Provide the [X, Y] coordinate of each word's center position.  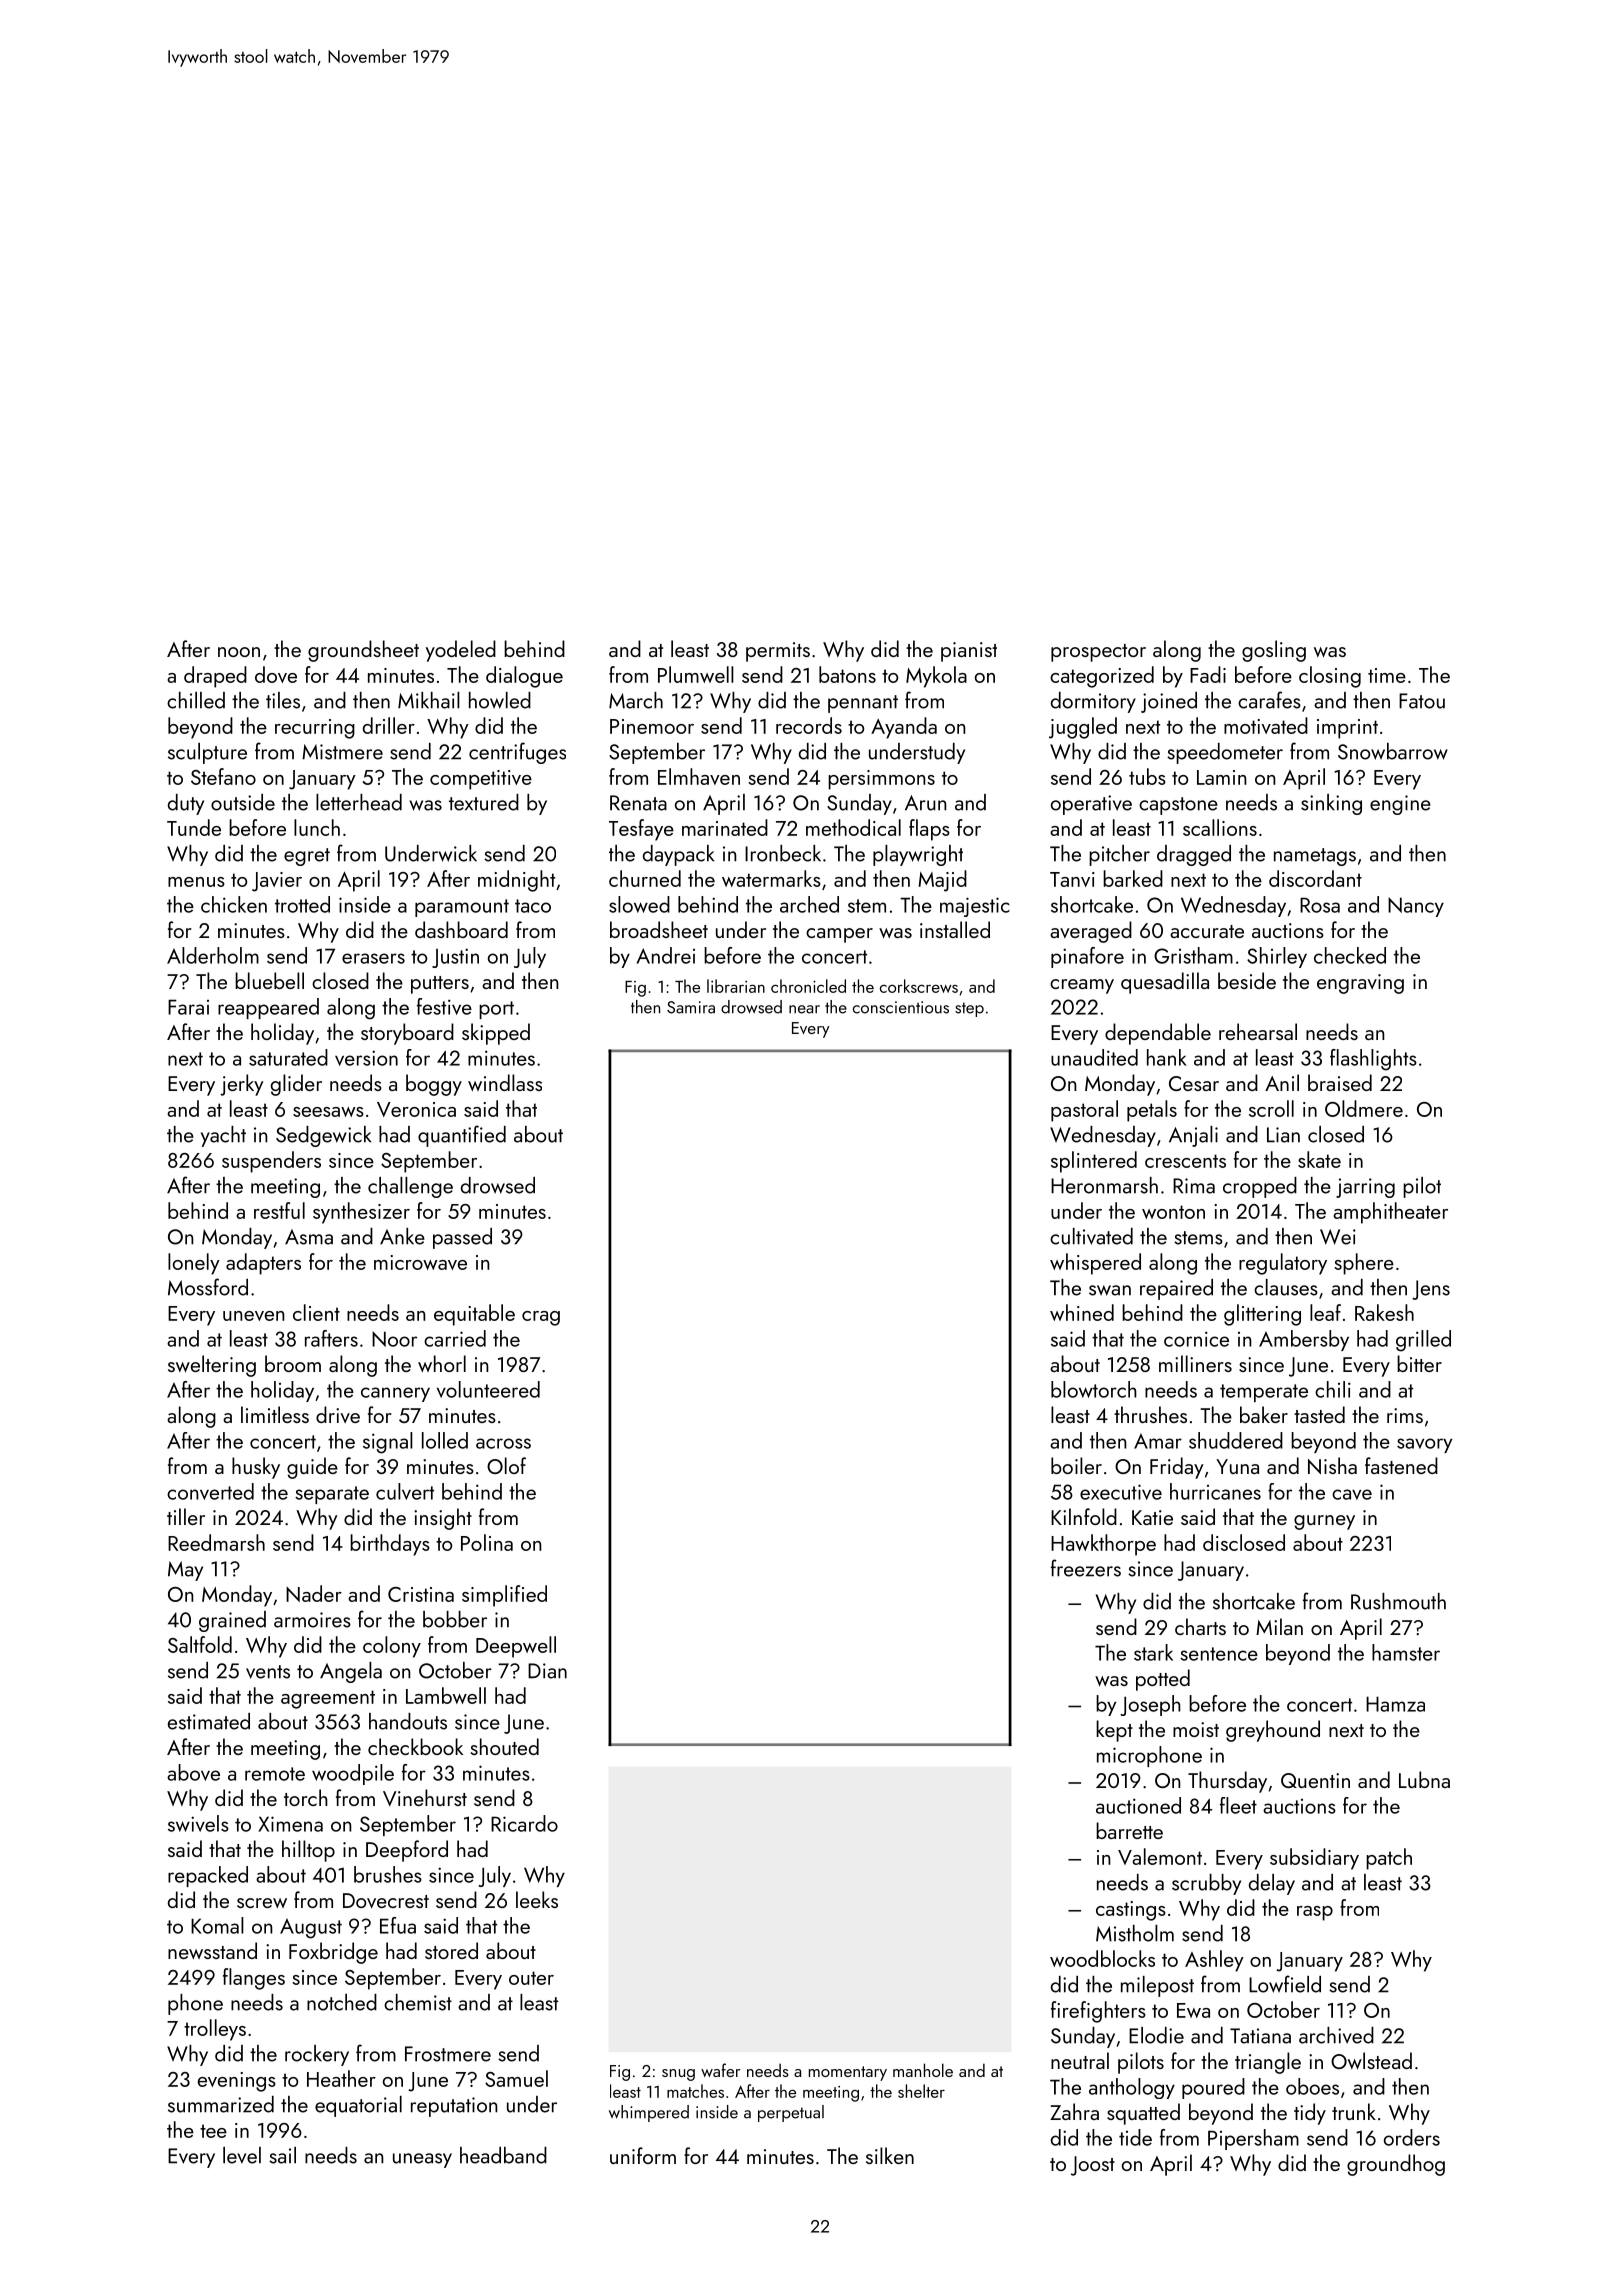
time [1387, 675]
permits [778, 652]
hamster [1406, 1652]
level [242, 2155]
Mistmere [342, 752]
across [503, 1443]
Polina [487, 1542]
